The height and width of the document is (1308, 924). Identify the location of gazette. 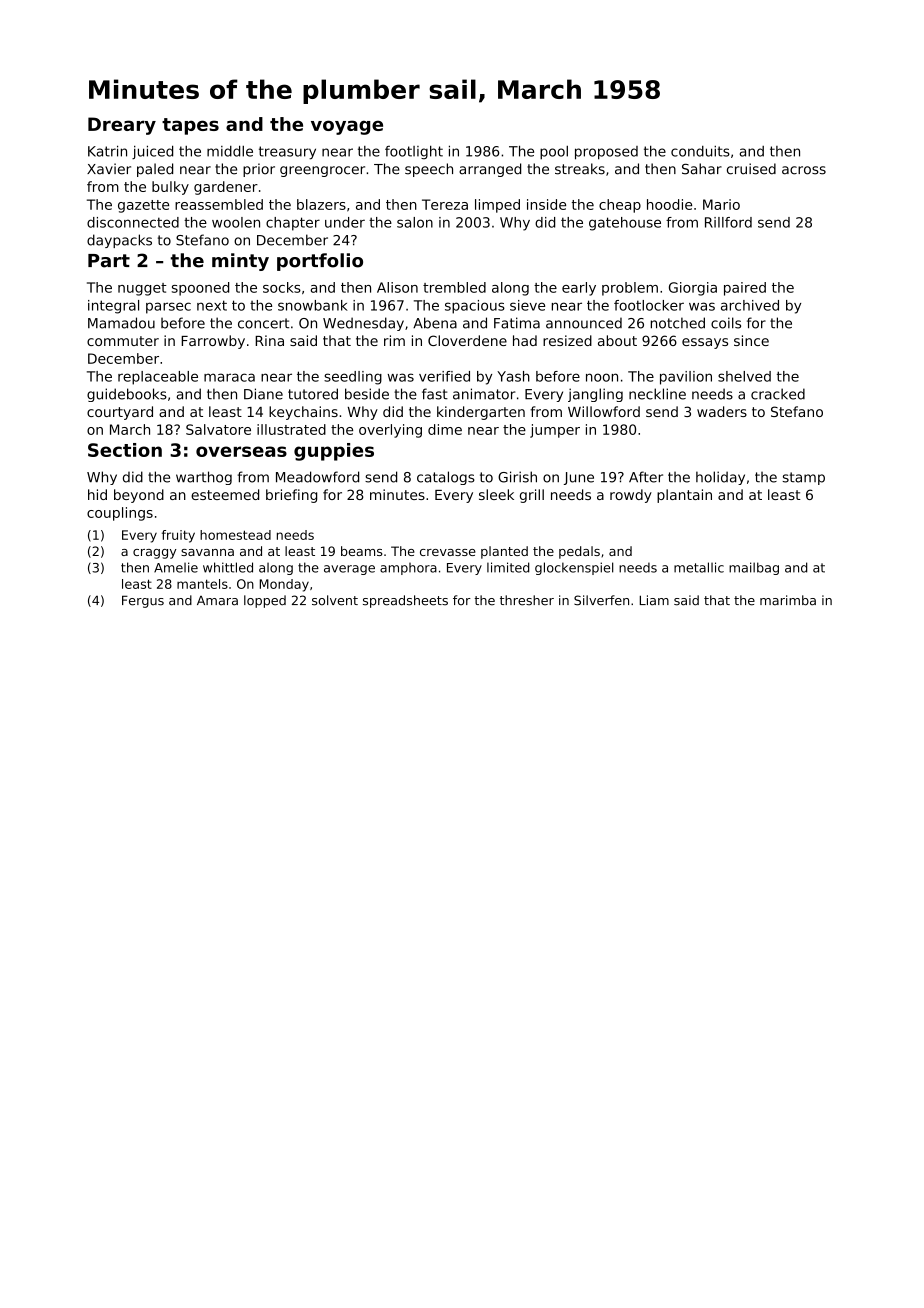
(143, 206).
